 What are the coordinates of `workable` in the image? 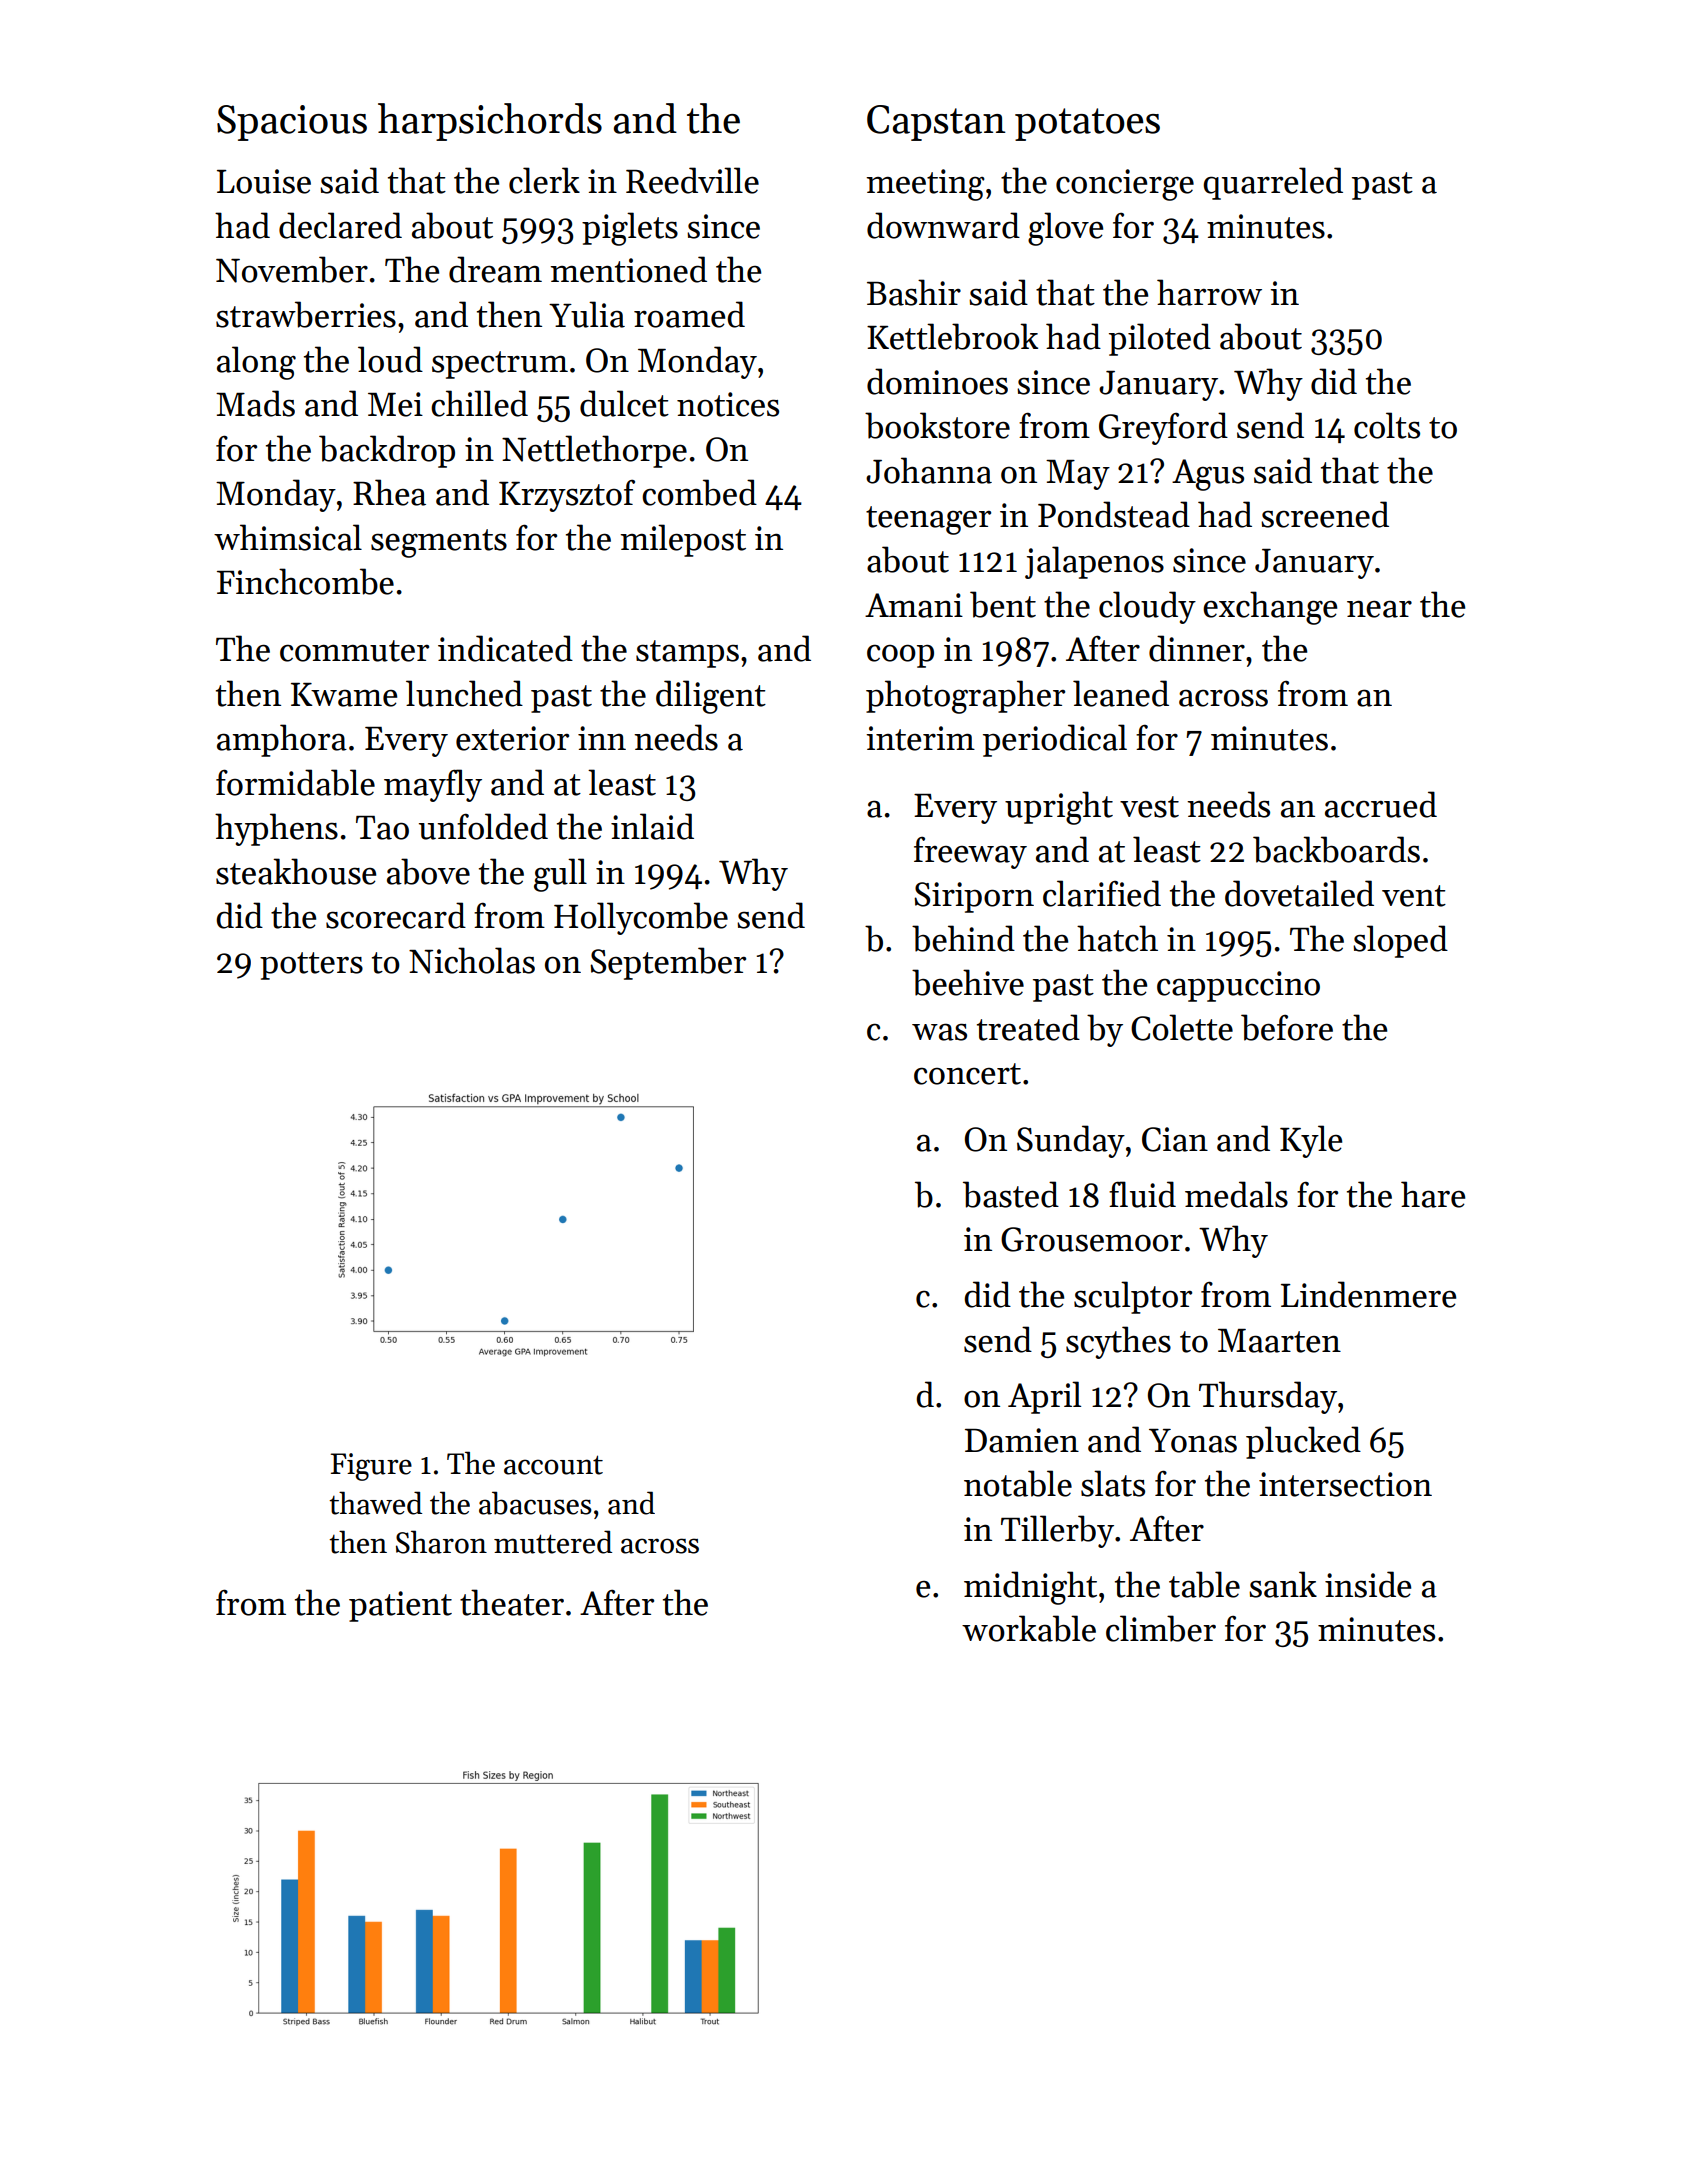 It's located at (1029, 1628).
